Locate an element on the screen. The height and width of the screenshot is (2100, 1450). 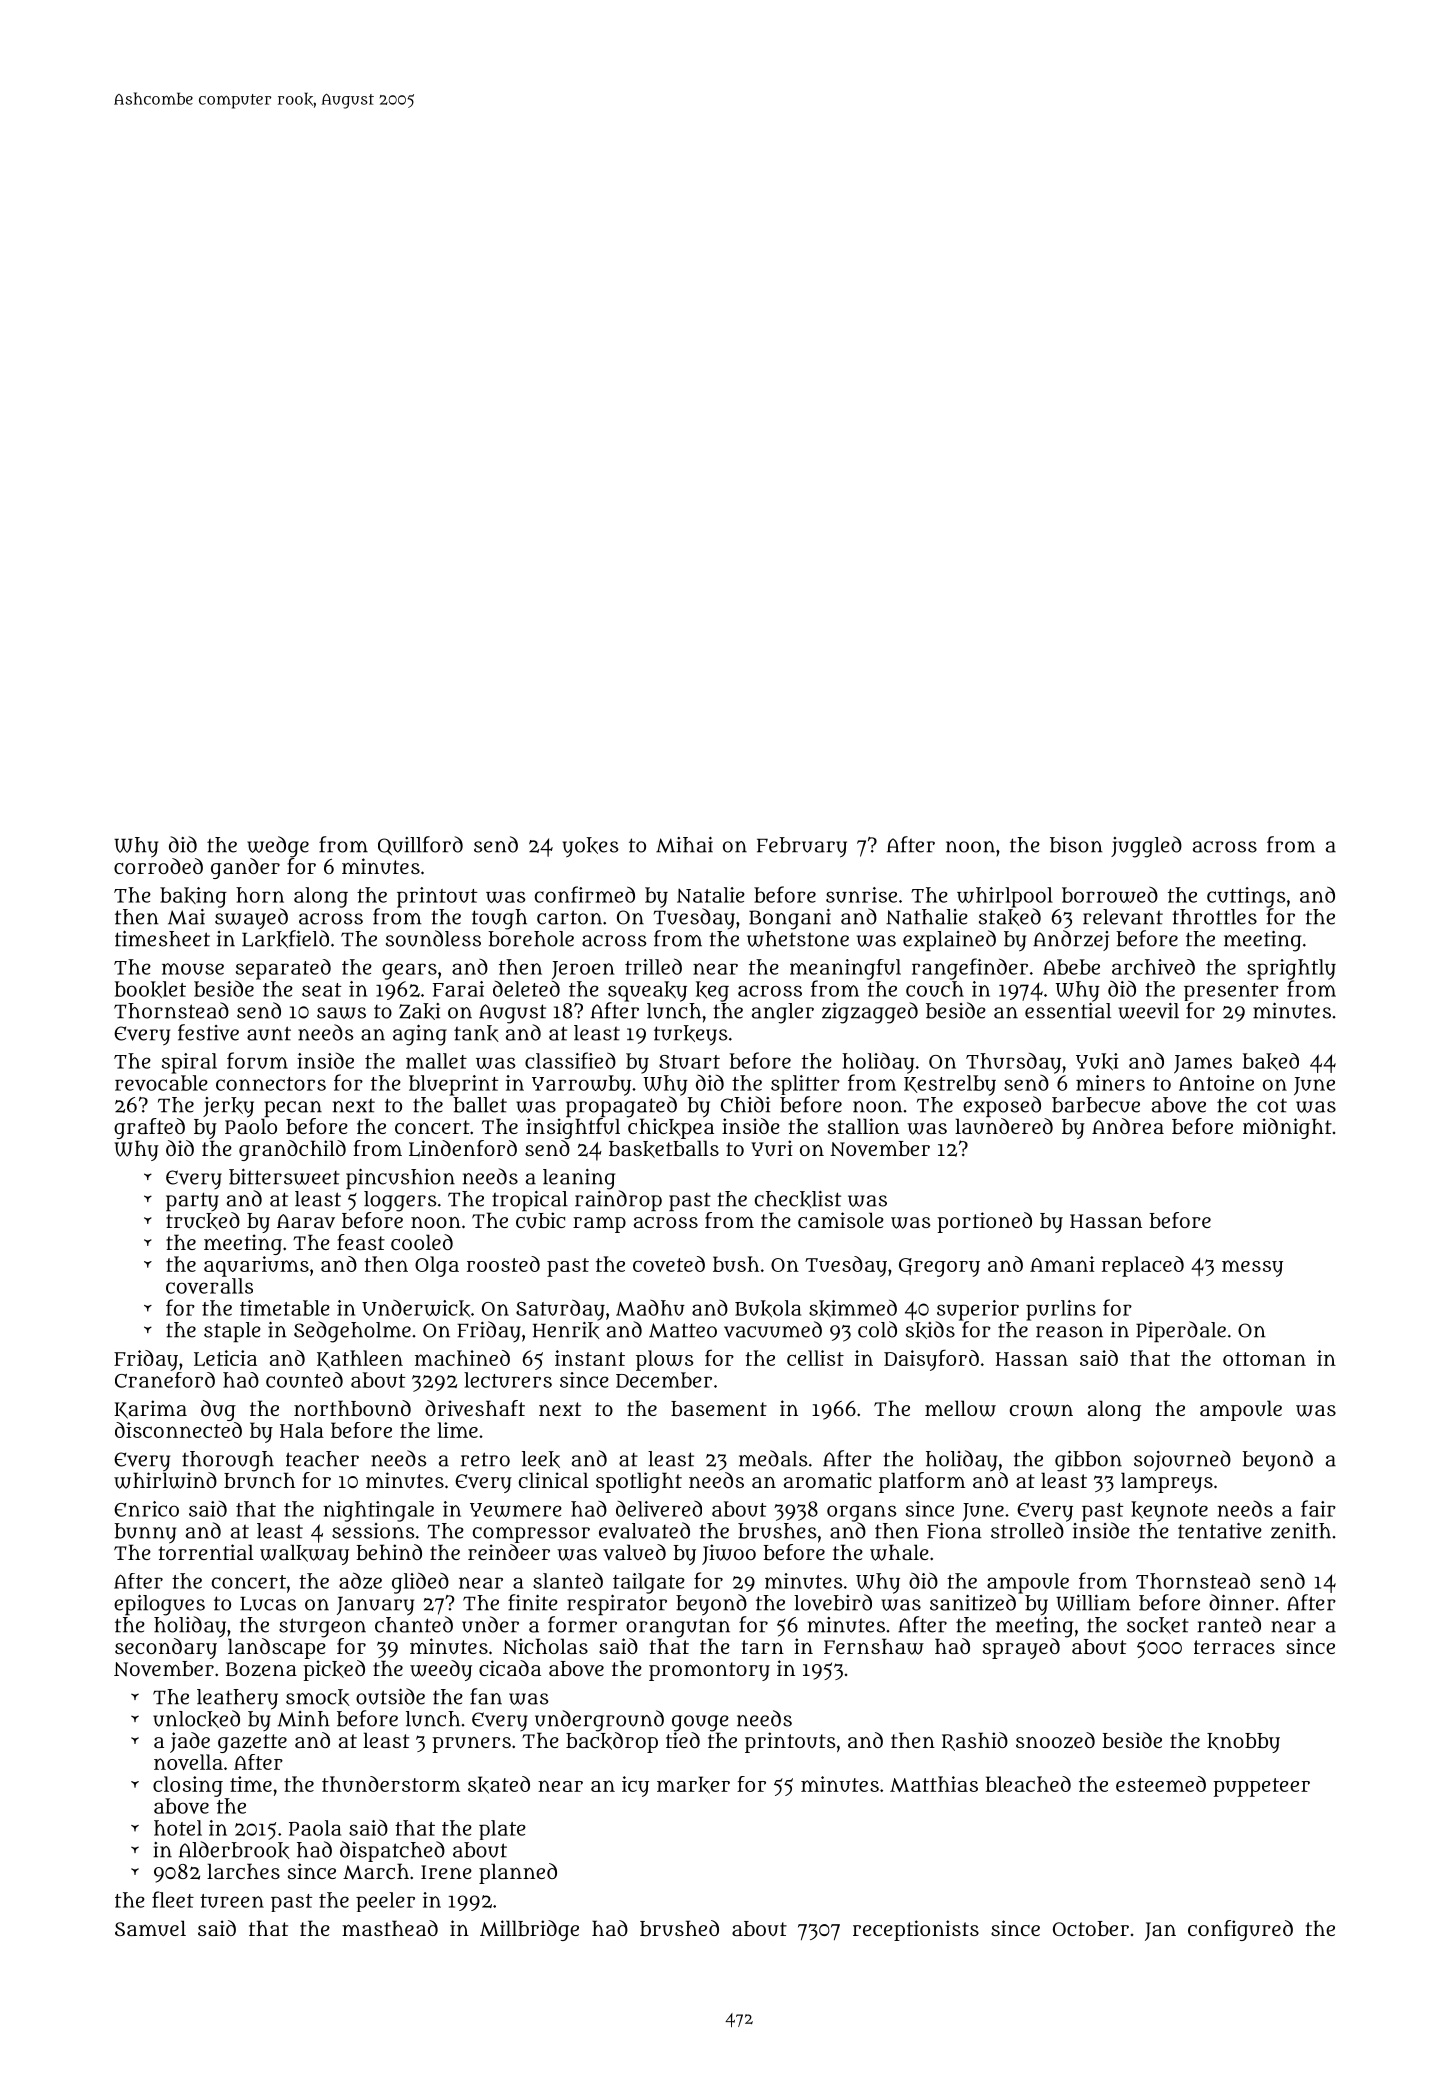
spotlight is located at coordinates (639, 1482).
